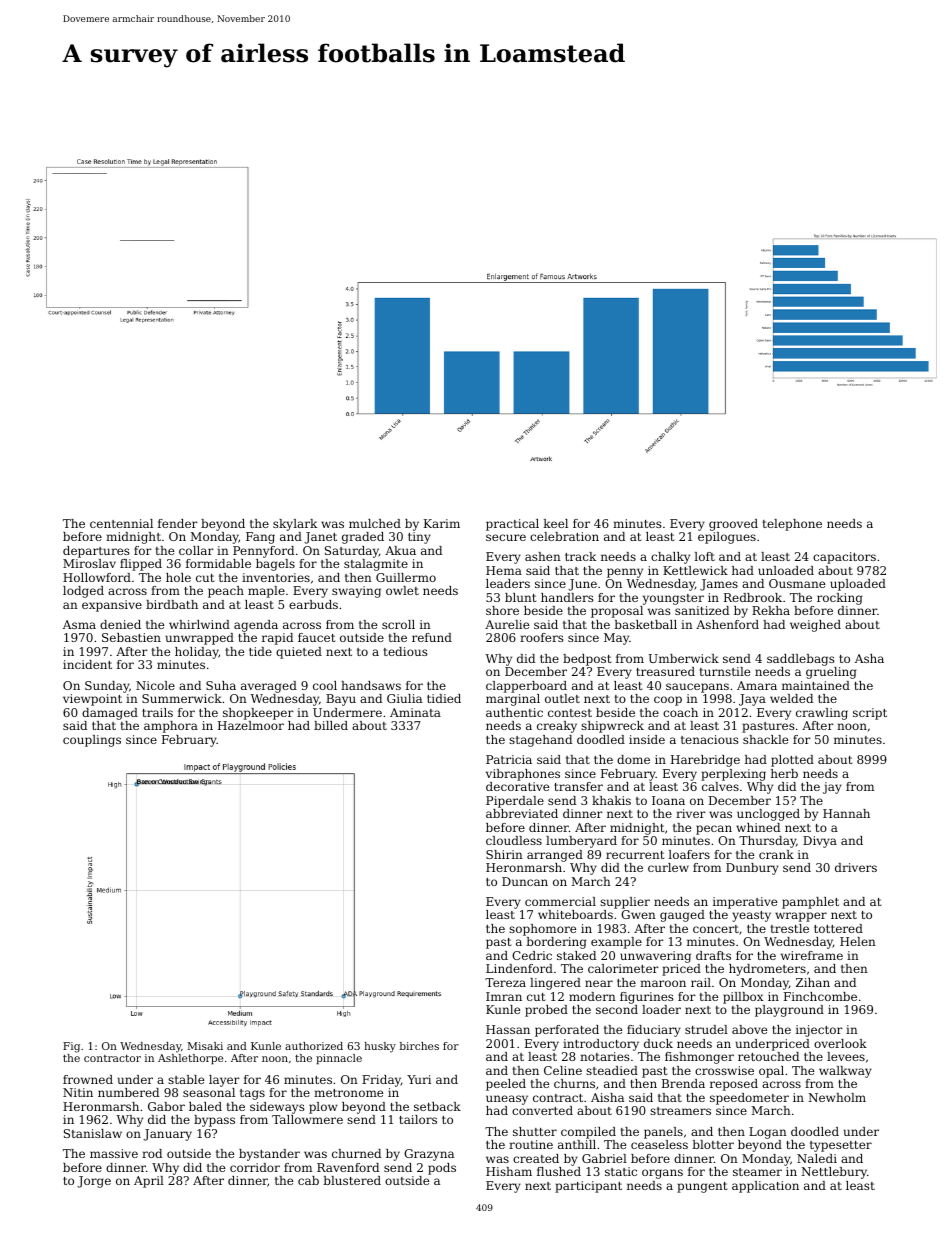 The width and height of the screenshot is (952, 1233). What do you see at coordinates (792, 525) in the screenshot?
I see `telephone` at bounding box center [792, 525].
